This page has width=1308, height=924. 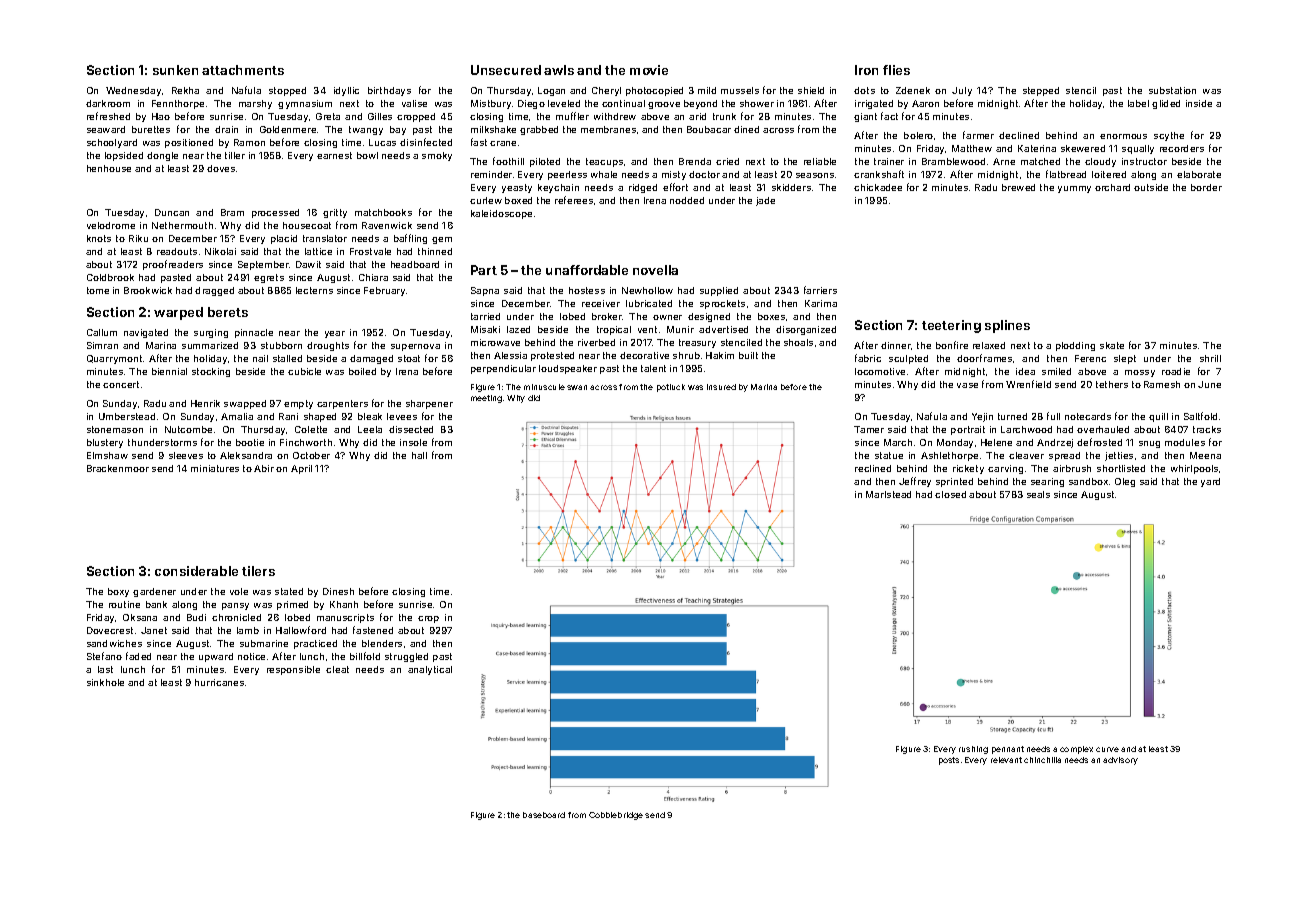 I want to click on airbrush, so click(x=1072, y=468).
